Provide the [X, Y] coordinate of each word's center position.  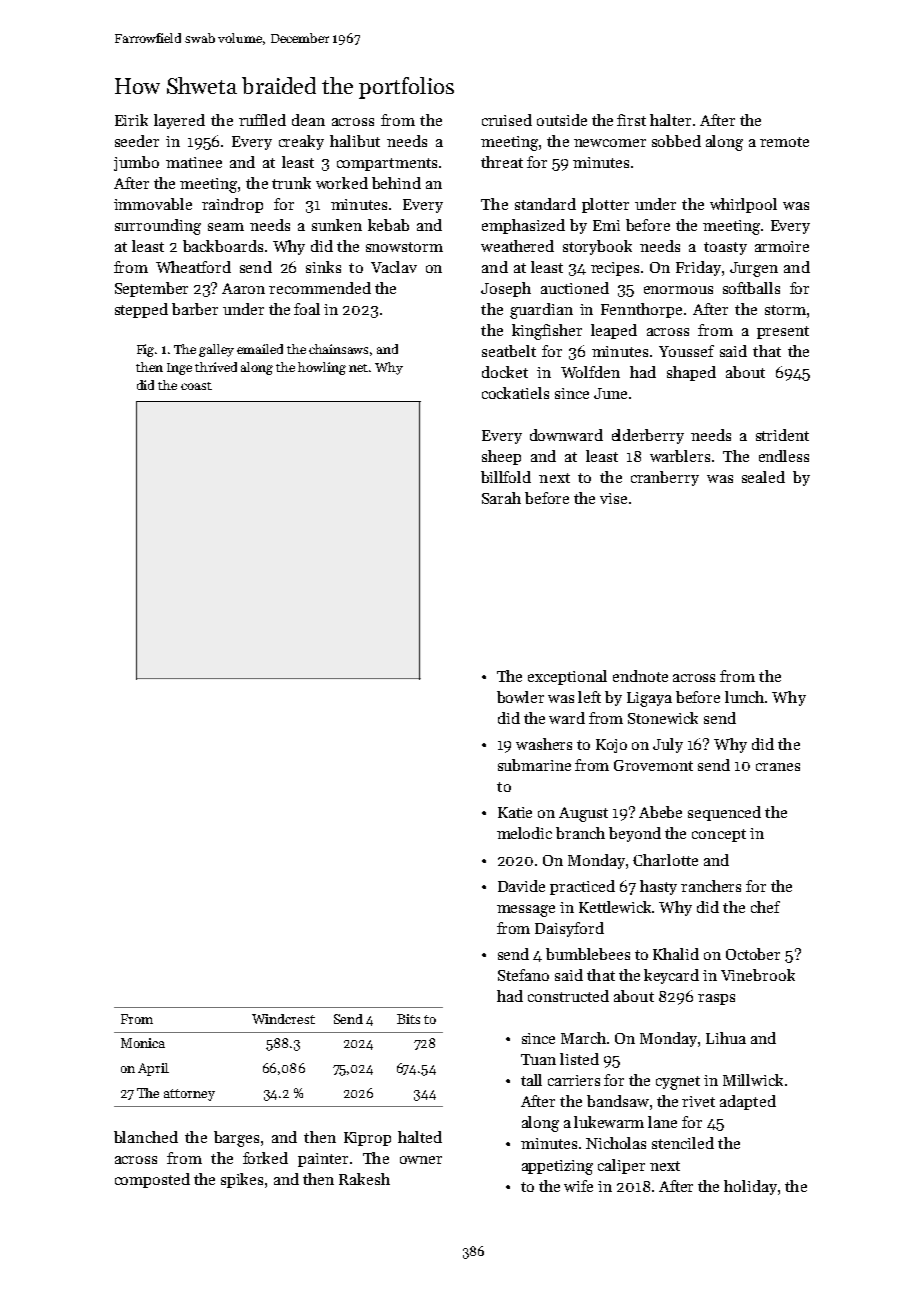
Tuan [538, 1059]
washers [544, 744]
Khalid [676, 954]
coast [196, 386]
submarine [534, 765]
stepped [141, 310]
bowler [520, 697]
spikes [242, 1180]
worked [342, 183]
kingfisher [547, 332]
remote [784, 142]
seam [226, 227]
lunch [744, 697]
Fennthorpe [641, 310]
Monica [143, 1043]
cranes [778, 767]
